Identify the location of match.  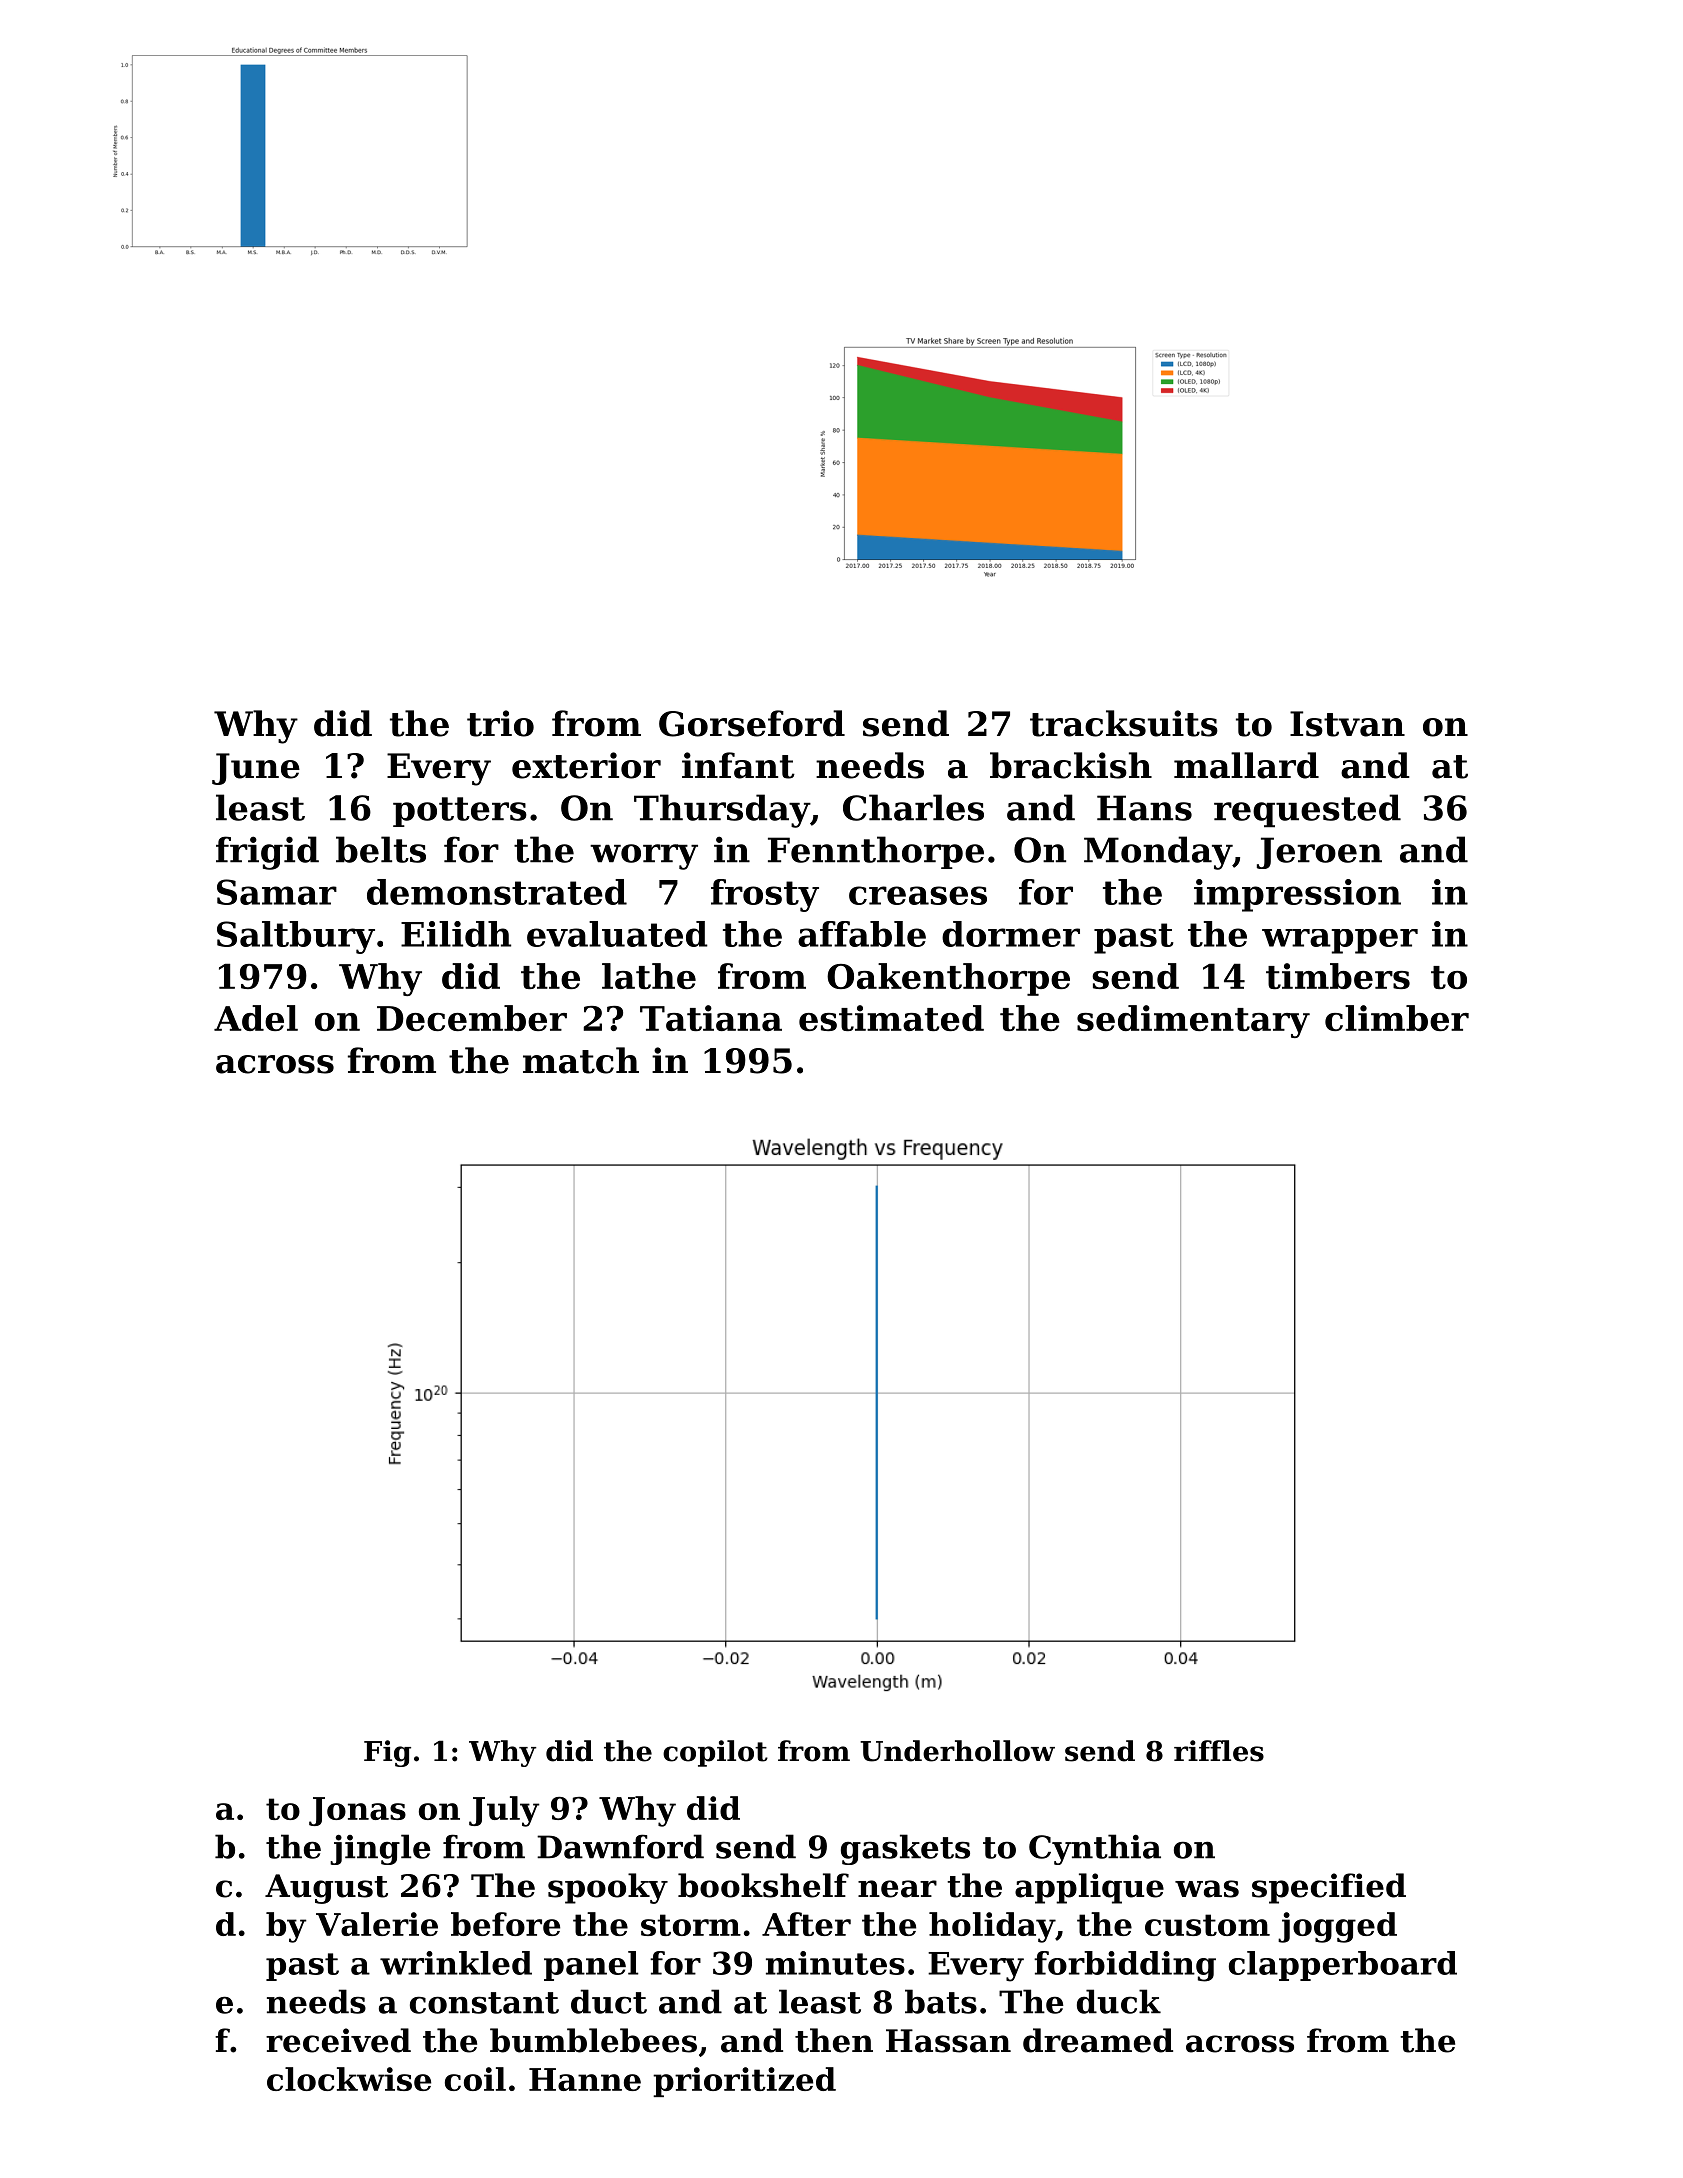
(581, 1060).
